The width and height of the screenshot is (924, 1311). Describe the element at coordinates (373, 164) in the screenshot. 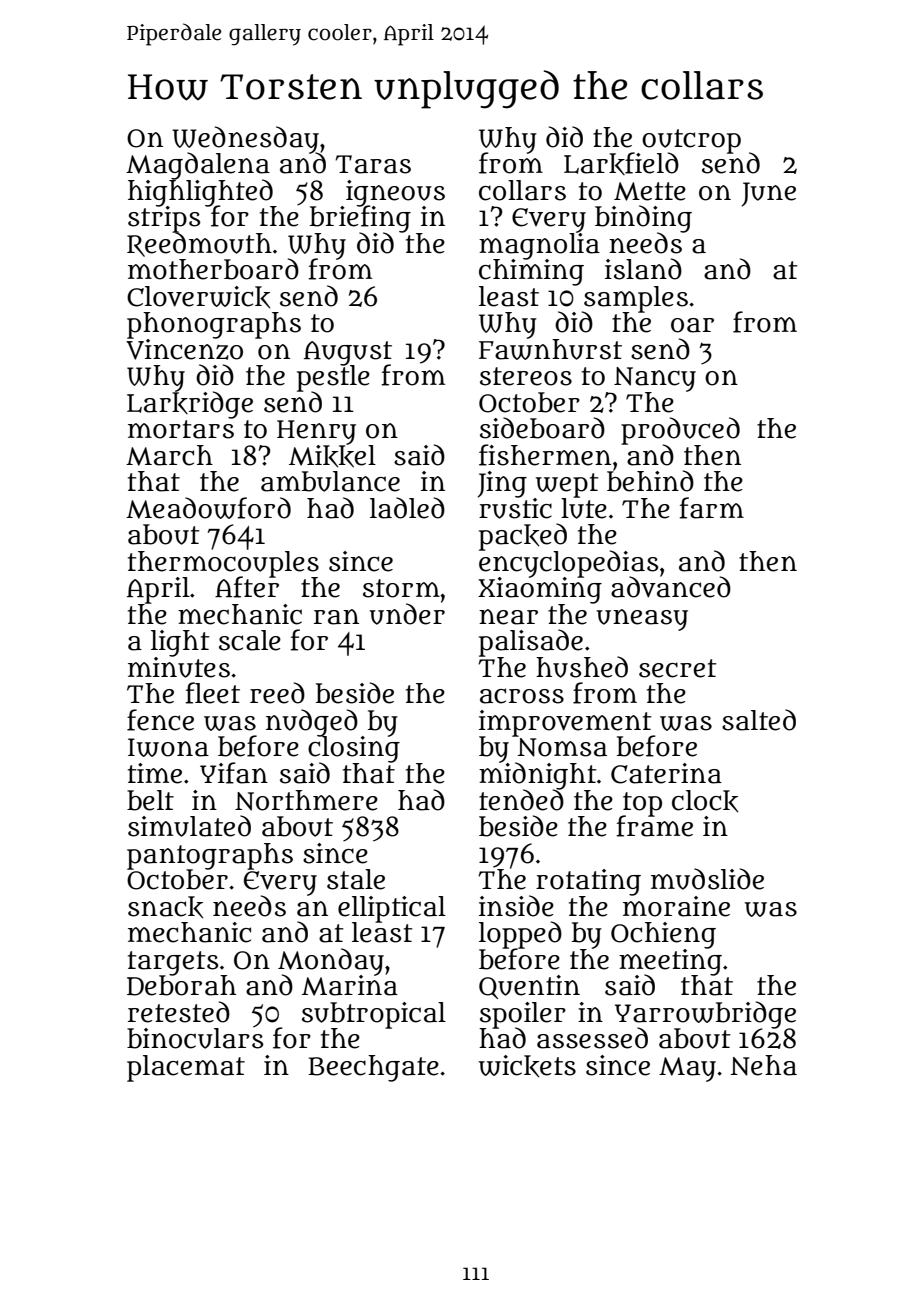

I see `Taras` at that location.
